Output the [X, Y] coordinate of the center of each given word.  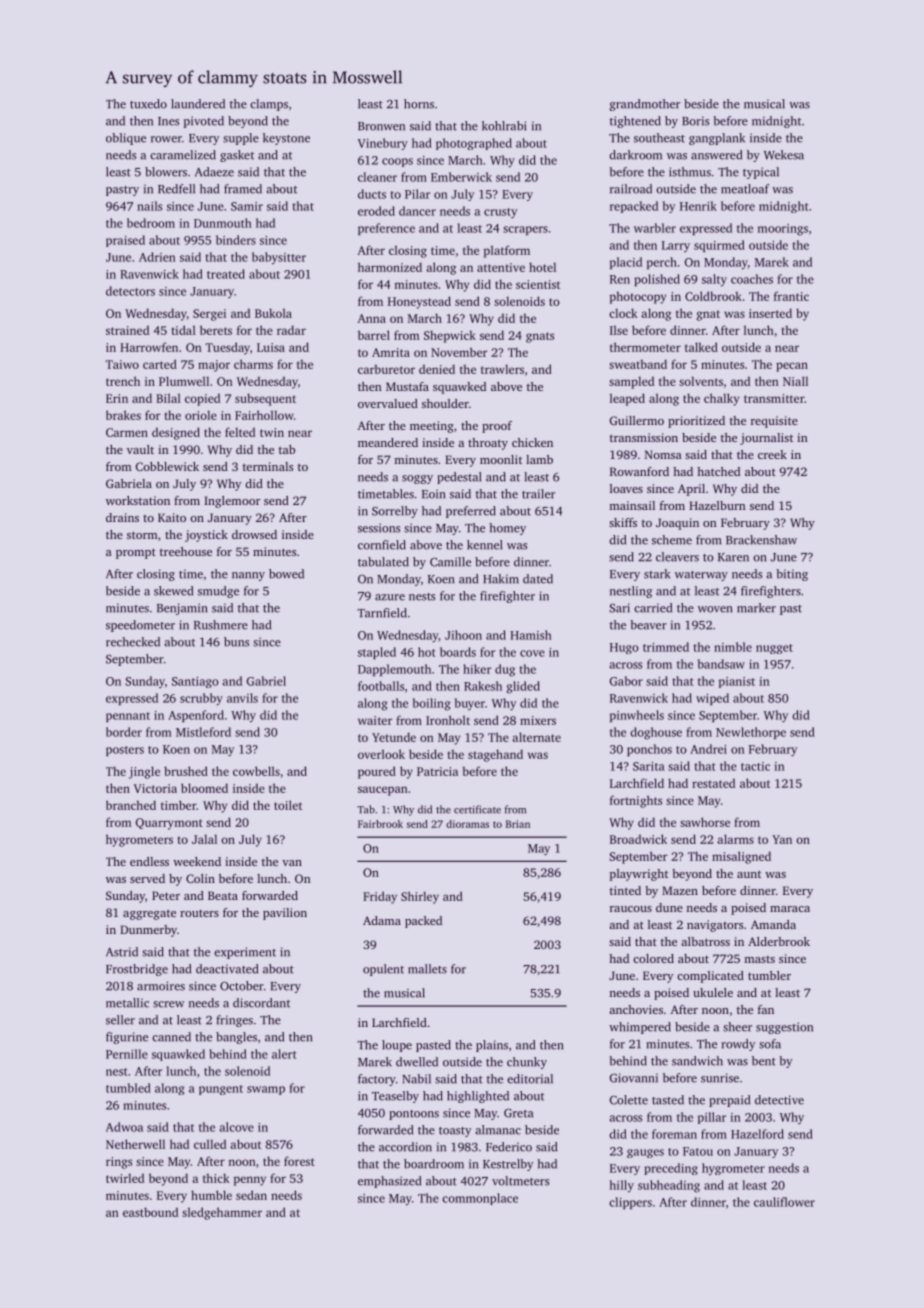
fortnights [636, 801]
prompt [136, 553]
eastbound [150, 1212]
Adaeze [214, 172]
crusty [500, 213]
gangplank [717, 139]
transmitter [774, 398]
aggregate [149, 914]
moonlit [501, 459]
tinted [625, 890]
